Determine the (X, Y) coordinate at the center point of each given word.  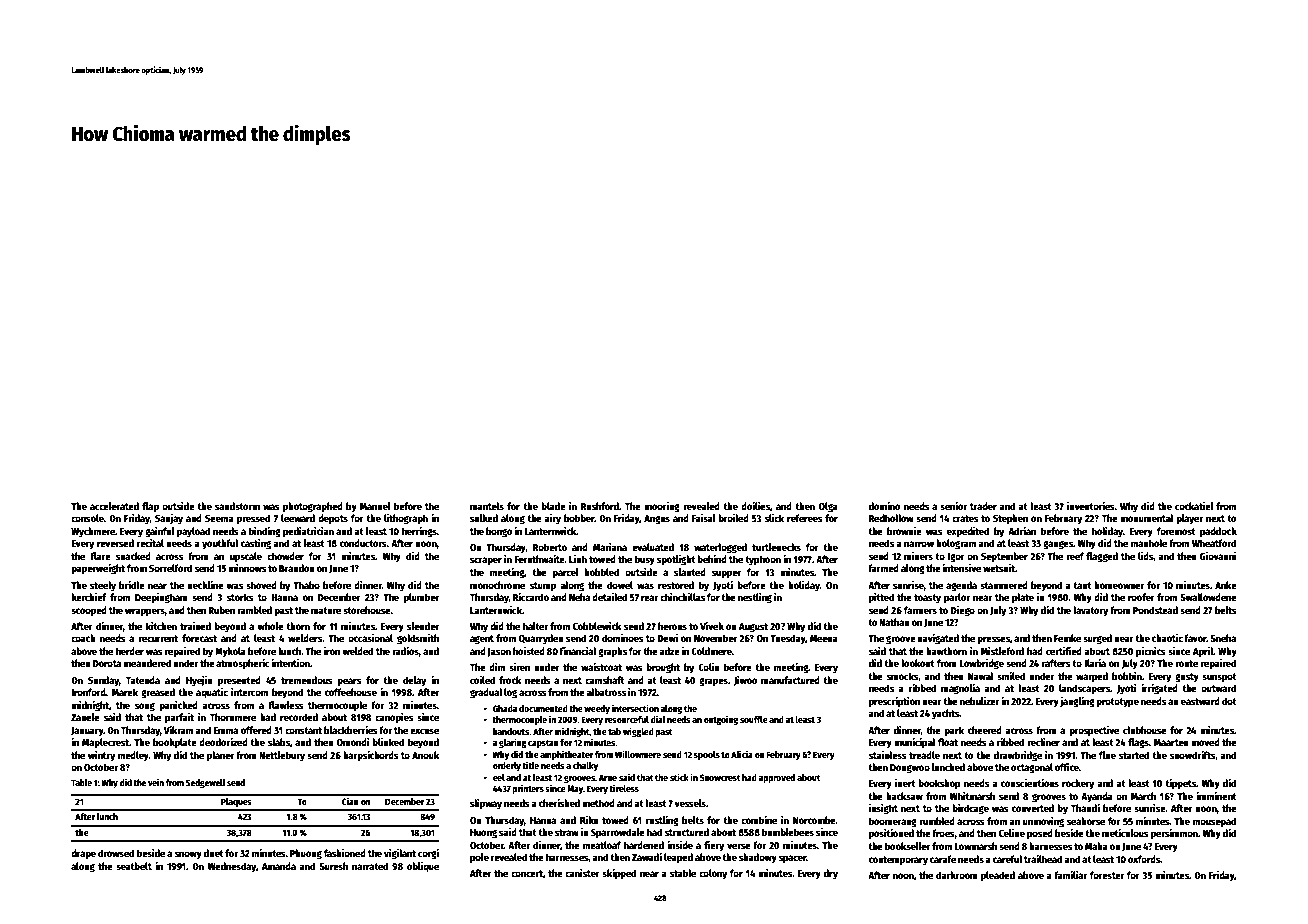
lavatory (1090, 611)
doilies (755, 506)
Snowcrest (720, 777)
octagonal (1032, 768)
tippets (1180, 784)
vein (156, 782)
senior (953, 506)
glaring (513, 743)
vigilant (400, 854)
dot (1229, 701)
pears (349, 682)
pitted (881, 598)
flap (150, 507)
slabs (279, 742)
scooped (89, 611)
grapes (713, 682)
